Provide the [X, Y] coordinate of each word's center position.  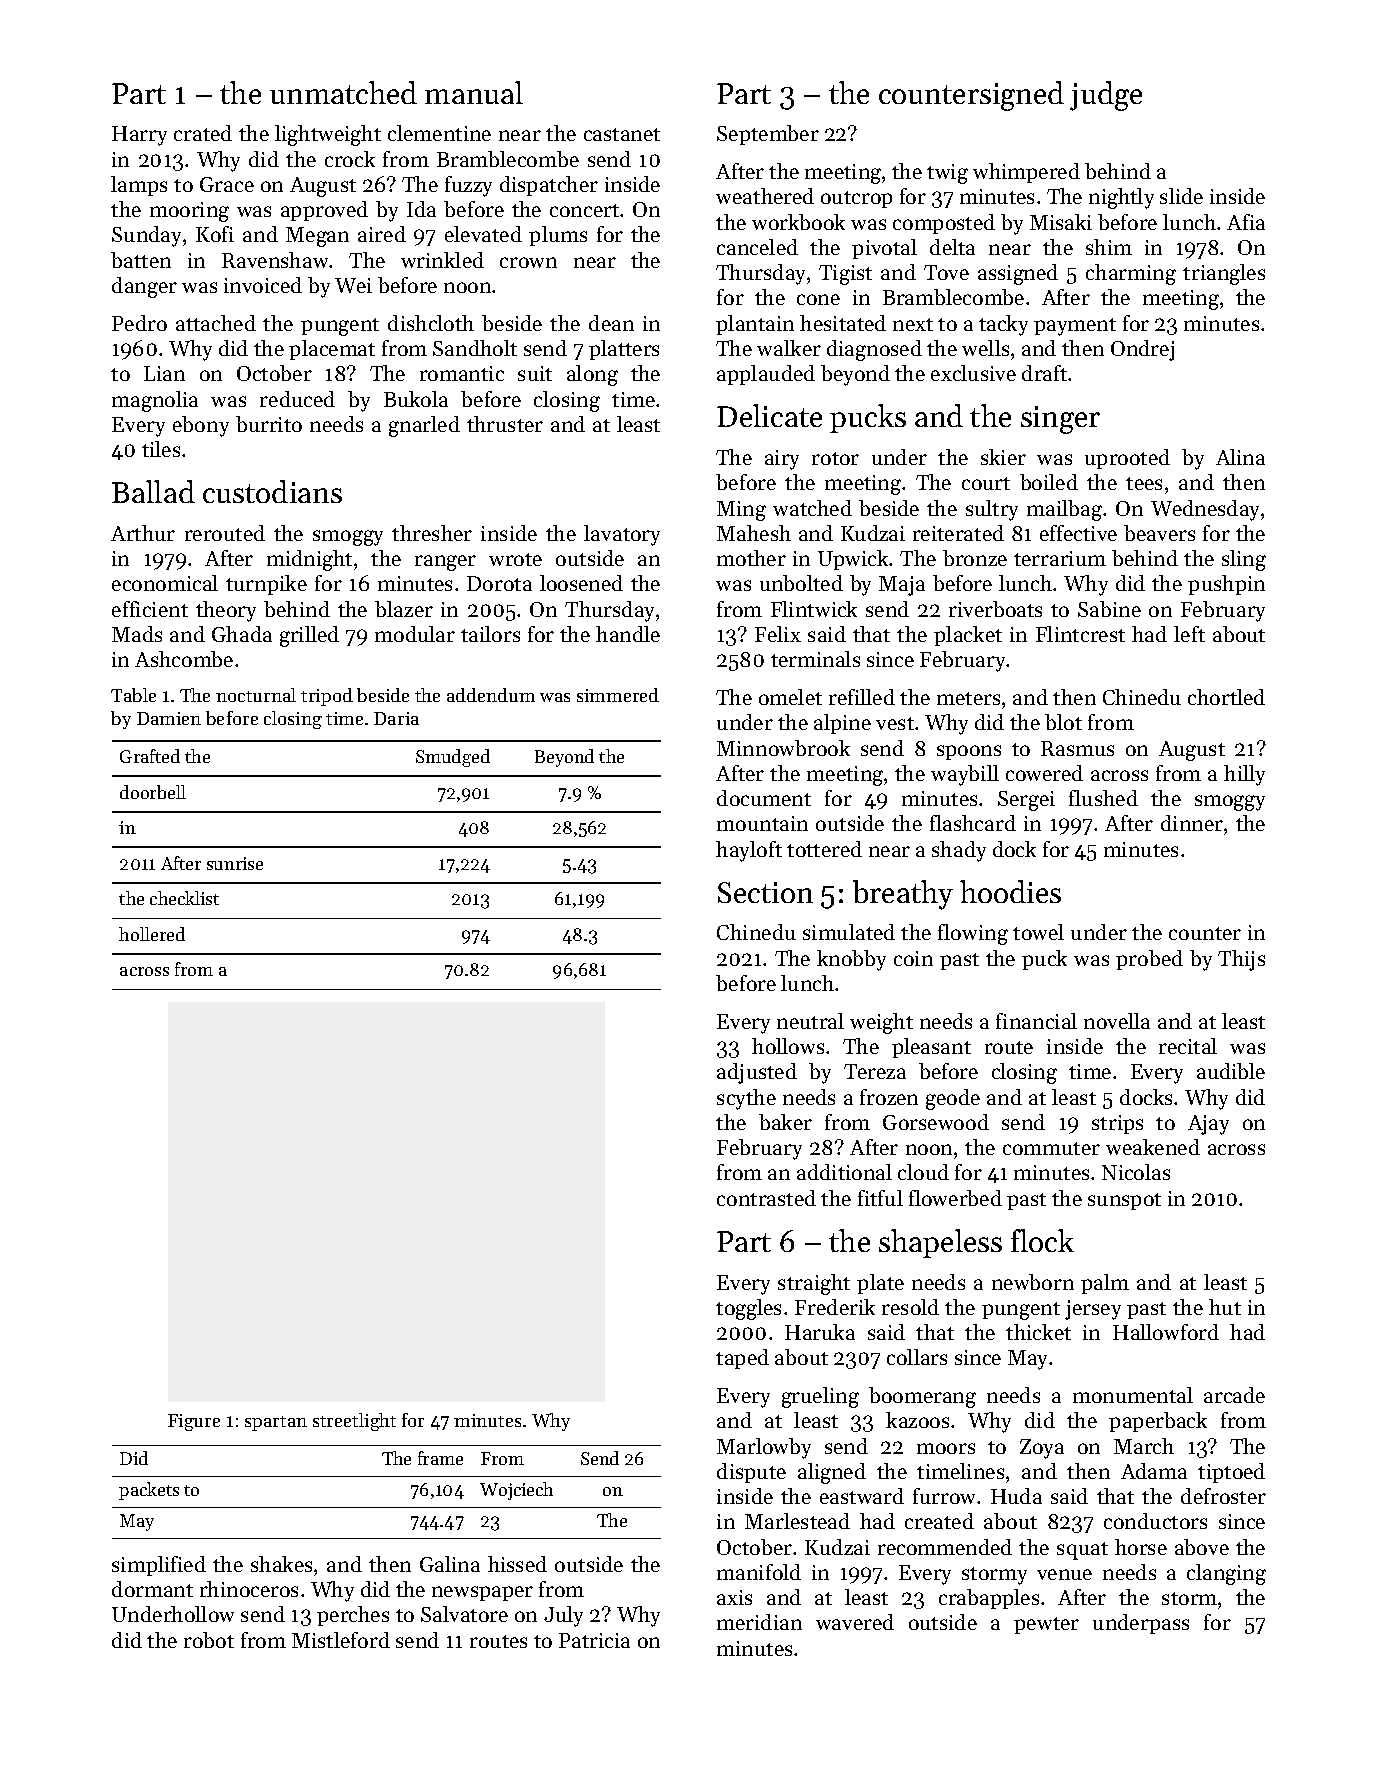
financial [1036, 1021]
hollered [152, 934]
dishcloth [431, 323]
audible [1231, 1071]
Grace [227, 184]
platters [624, 350]
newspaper [482, 1593]
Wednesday [1205, 510]
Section [765, 892]
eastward [862, 1496]
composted [944, 224]
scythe [746, 1099]
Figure [194, 1422]
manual [474, 92]
